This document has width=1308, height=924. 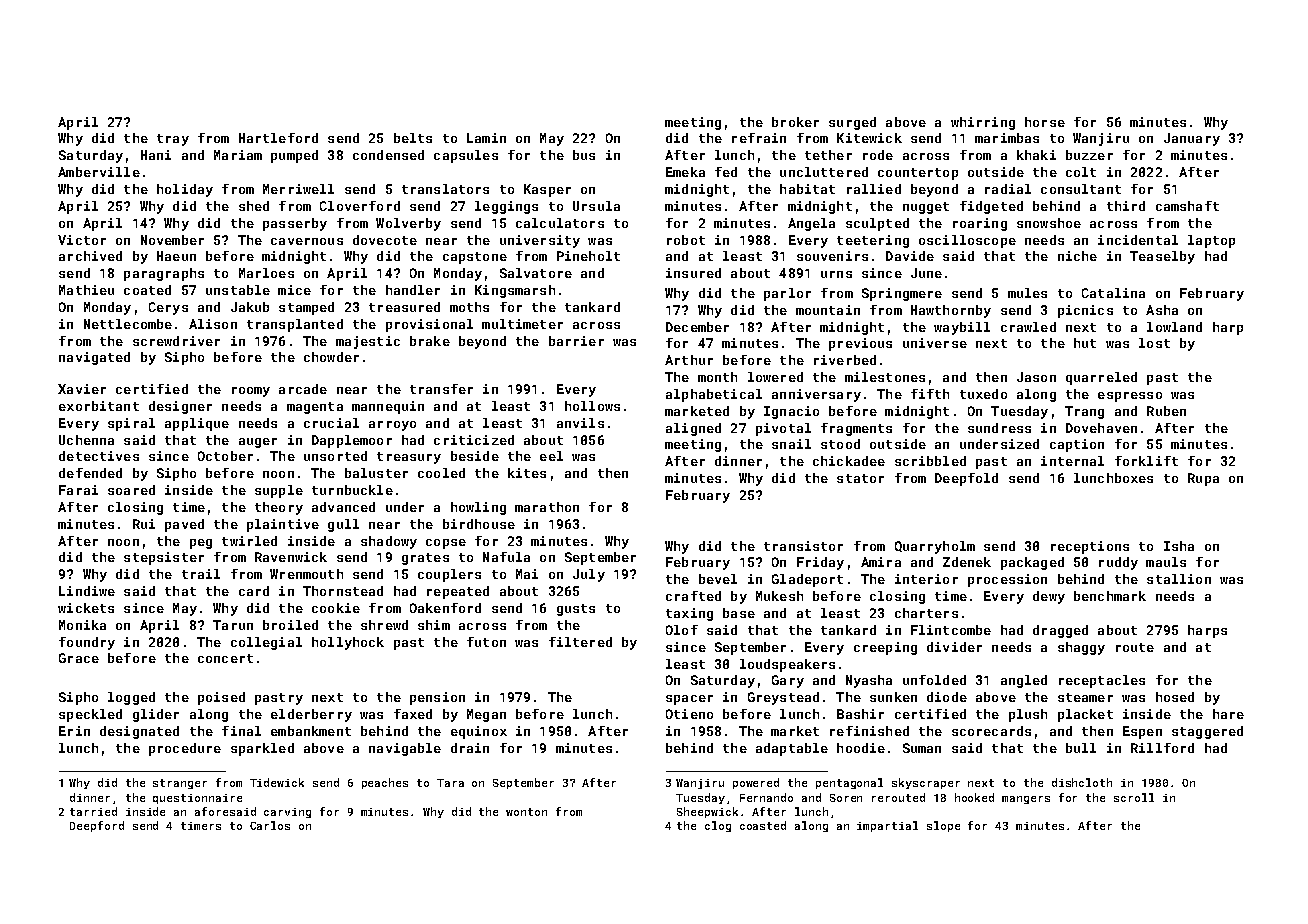 What do you see at coordinates (315, 408) in the document?
I see `magenta` at bounding box center [315, 408].
